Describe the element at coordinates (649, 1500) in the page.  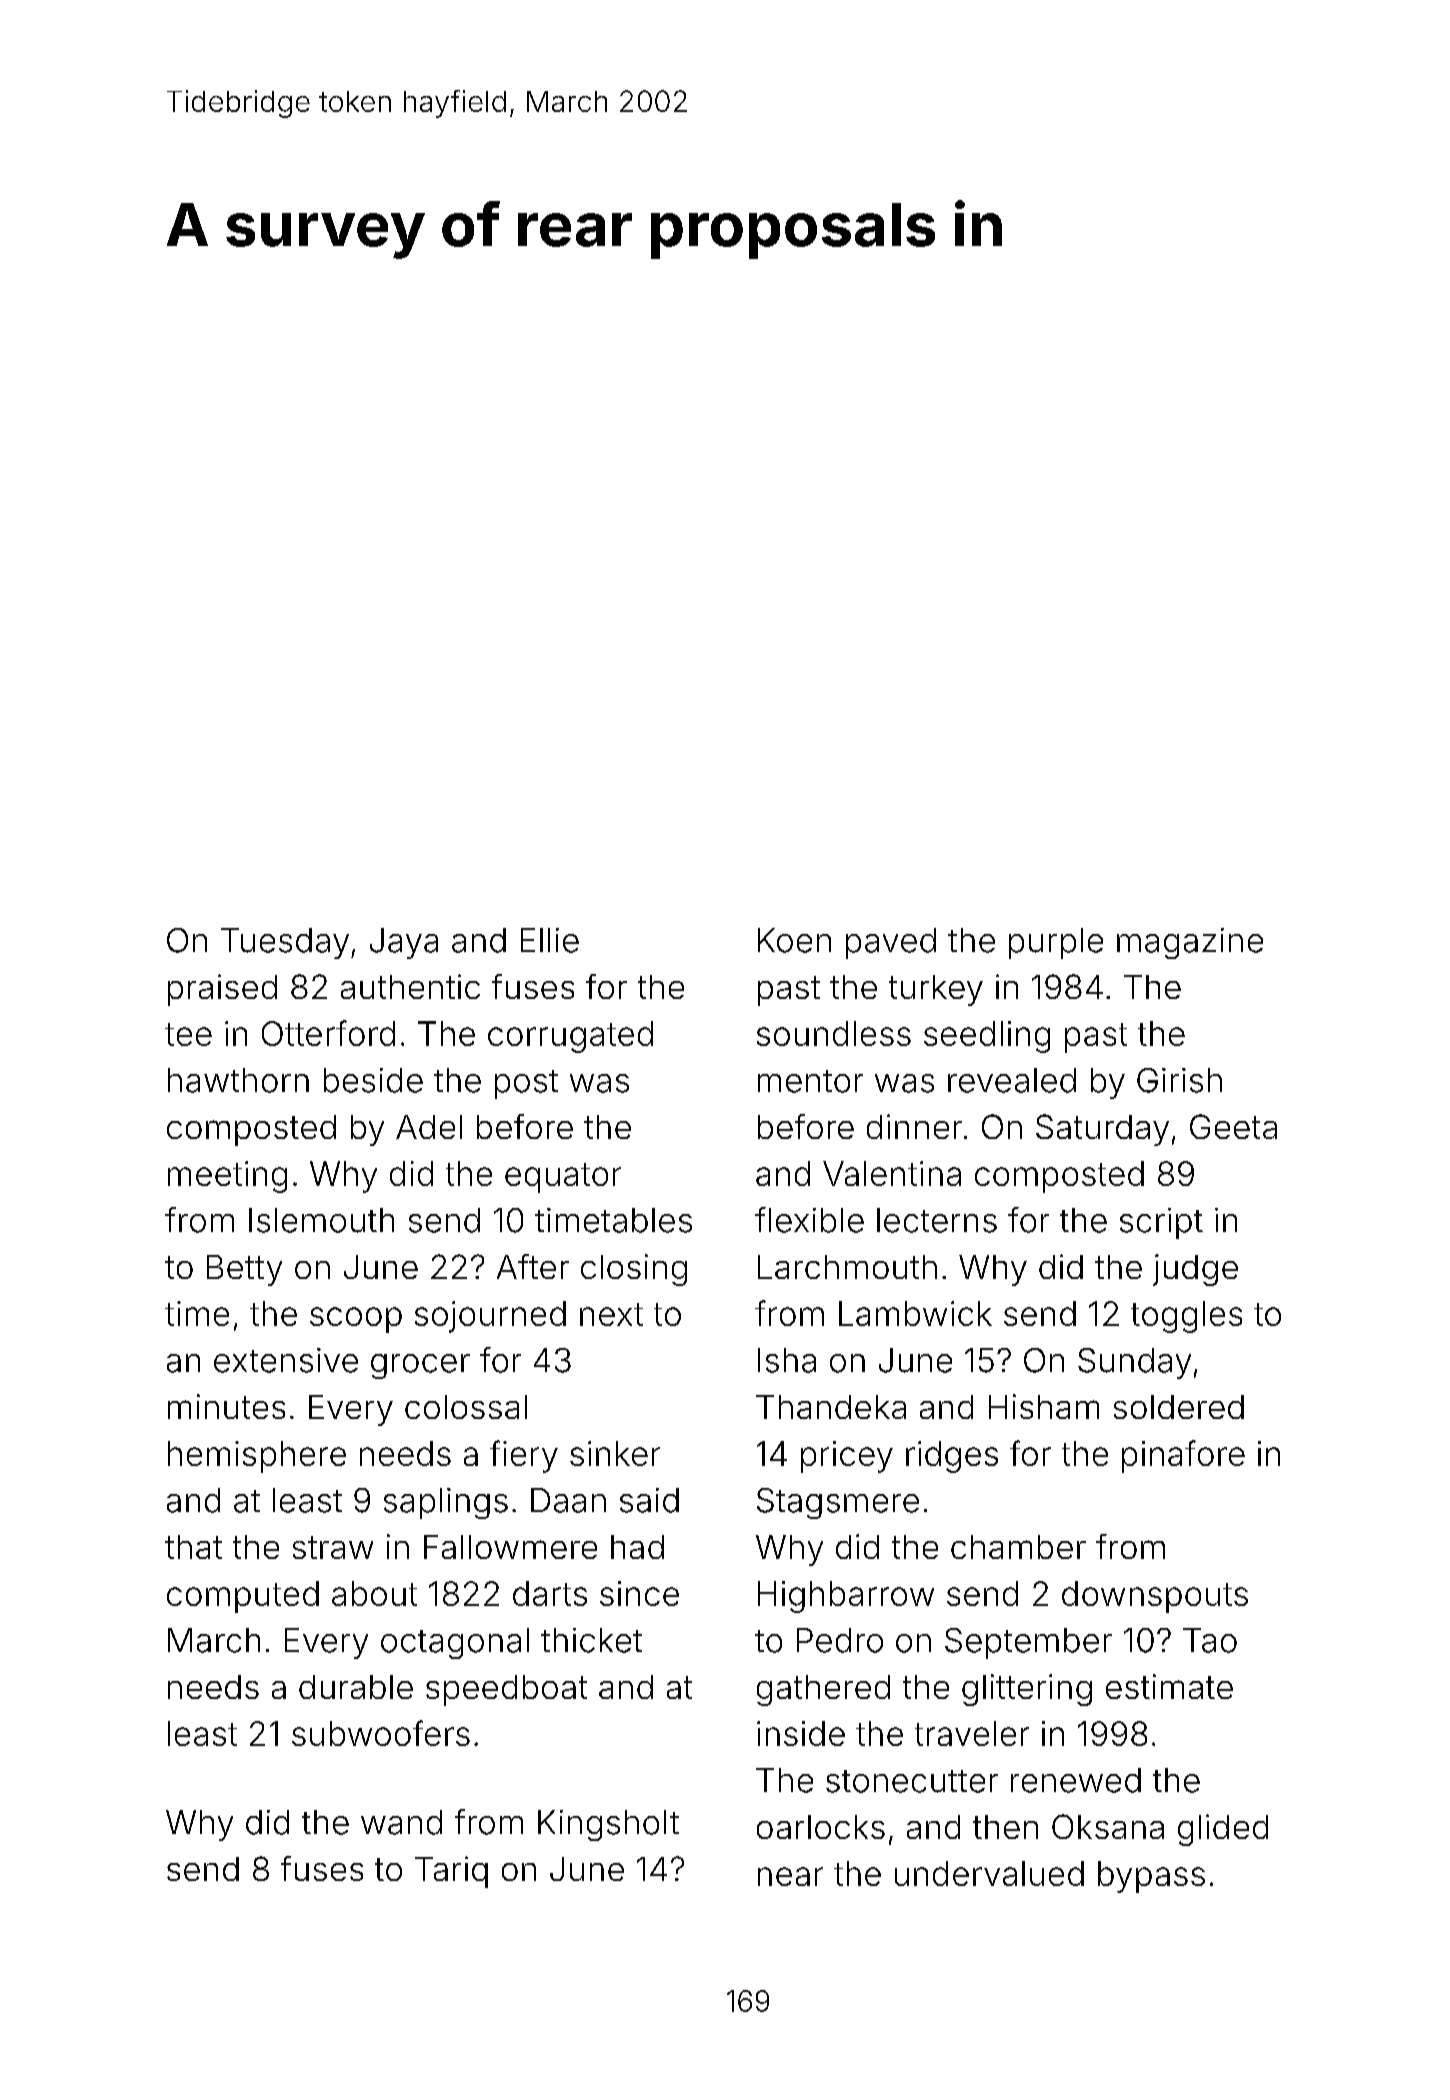
I see `said` at that location.
